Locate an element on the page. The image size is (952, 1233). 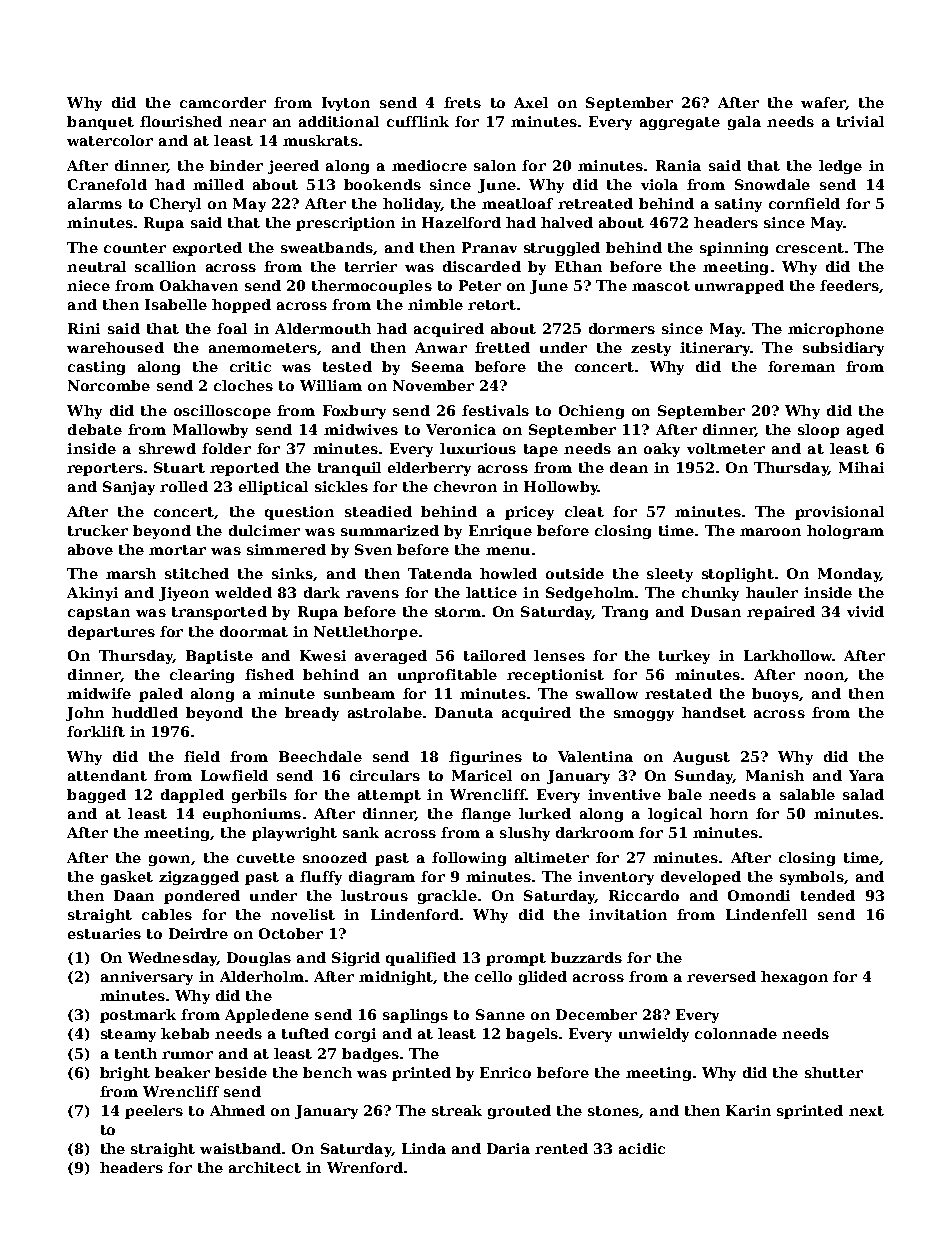
wafer is located at coordinates (823, 103).
